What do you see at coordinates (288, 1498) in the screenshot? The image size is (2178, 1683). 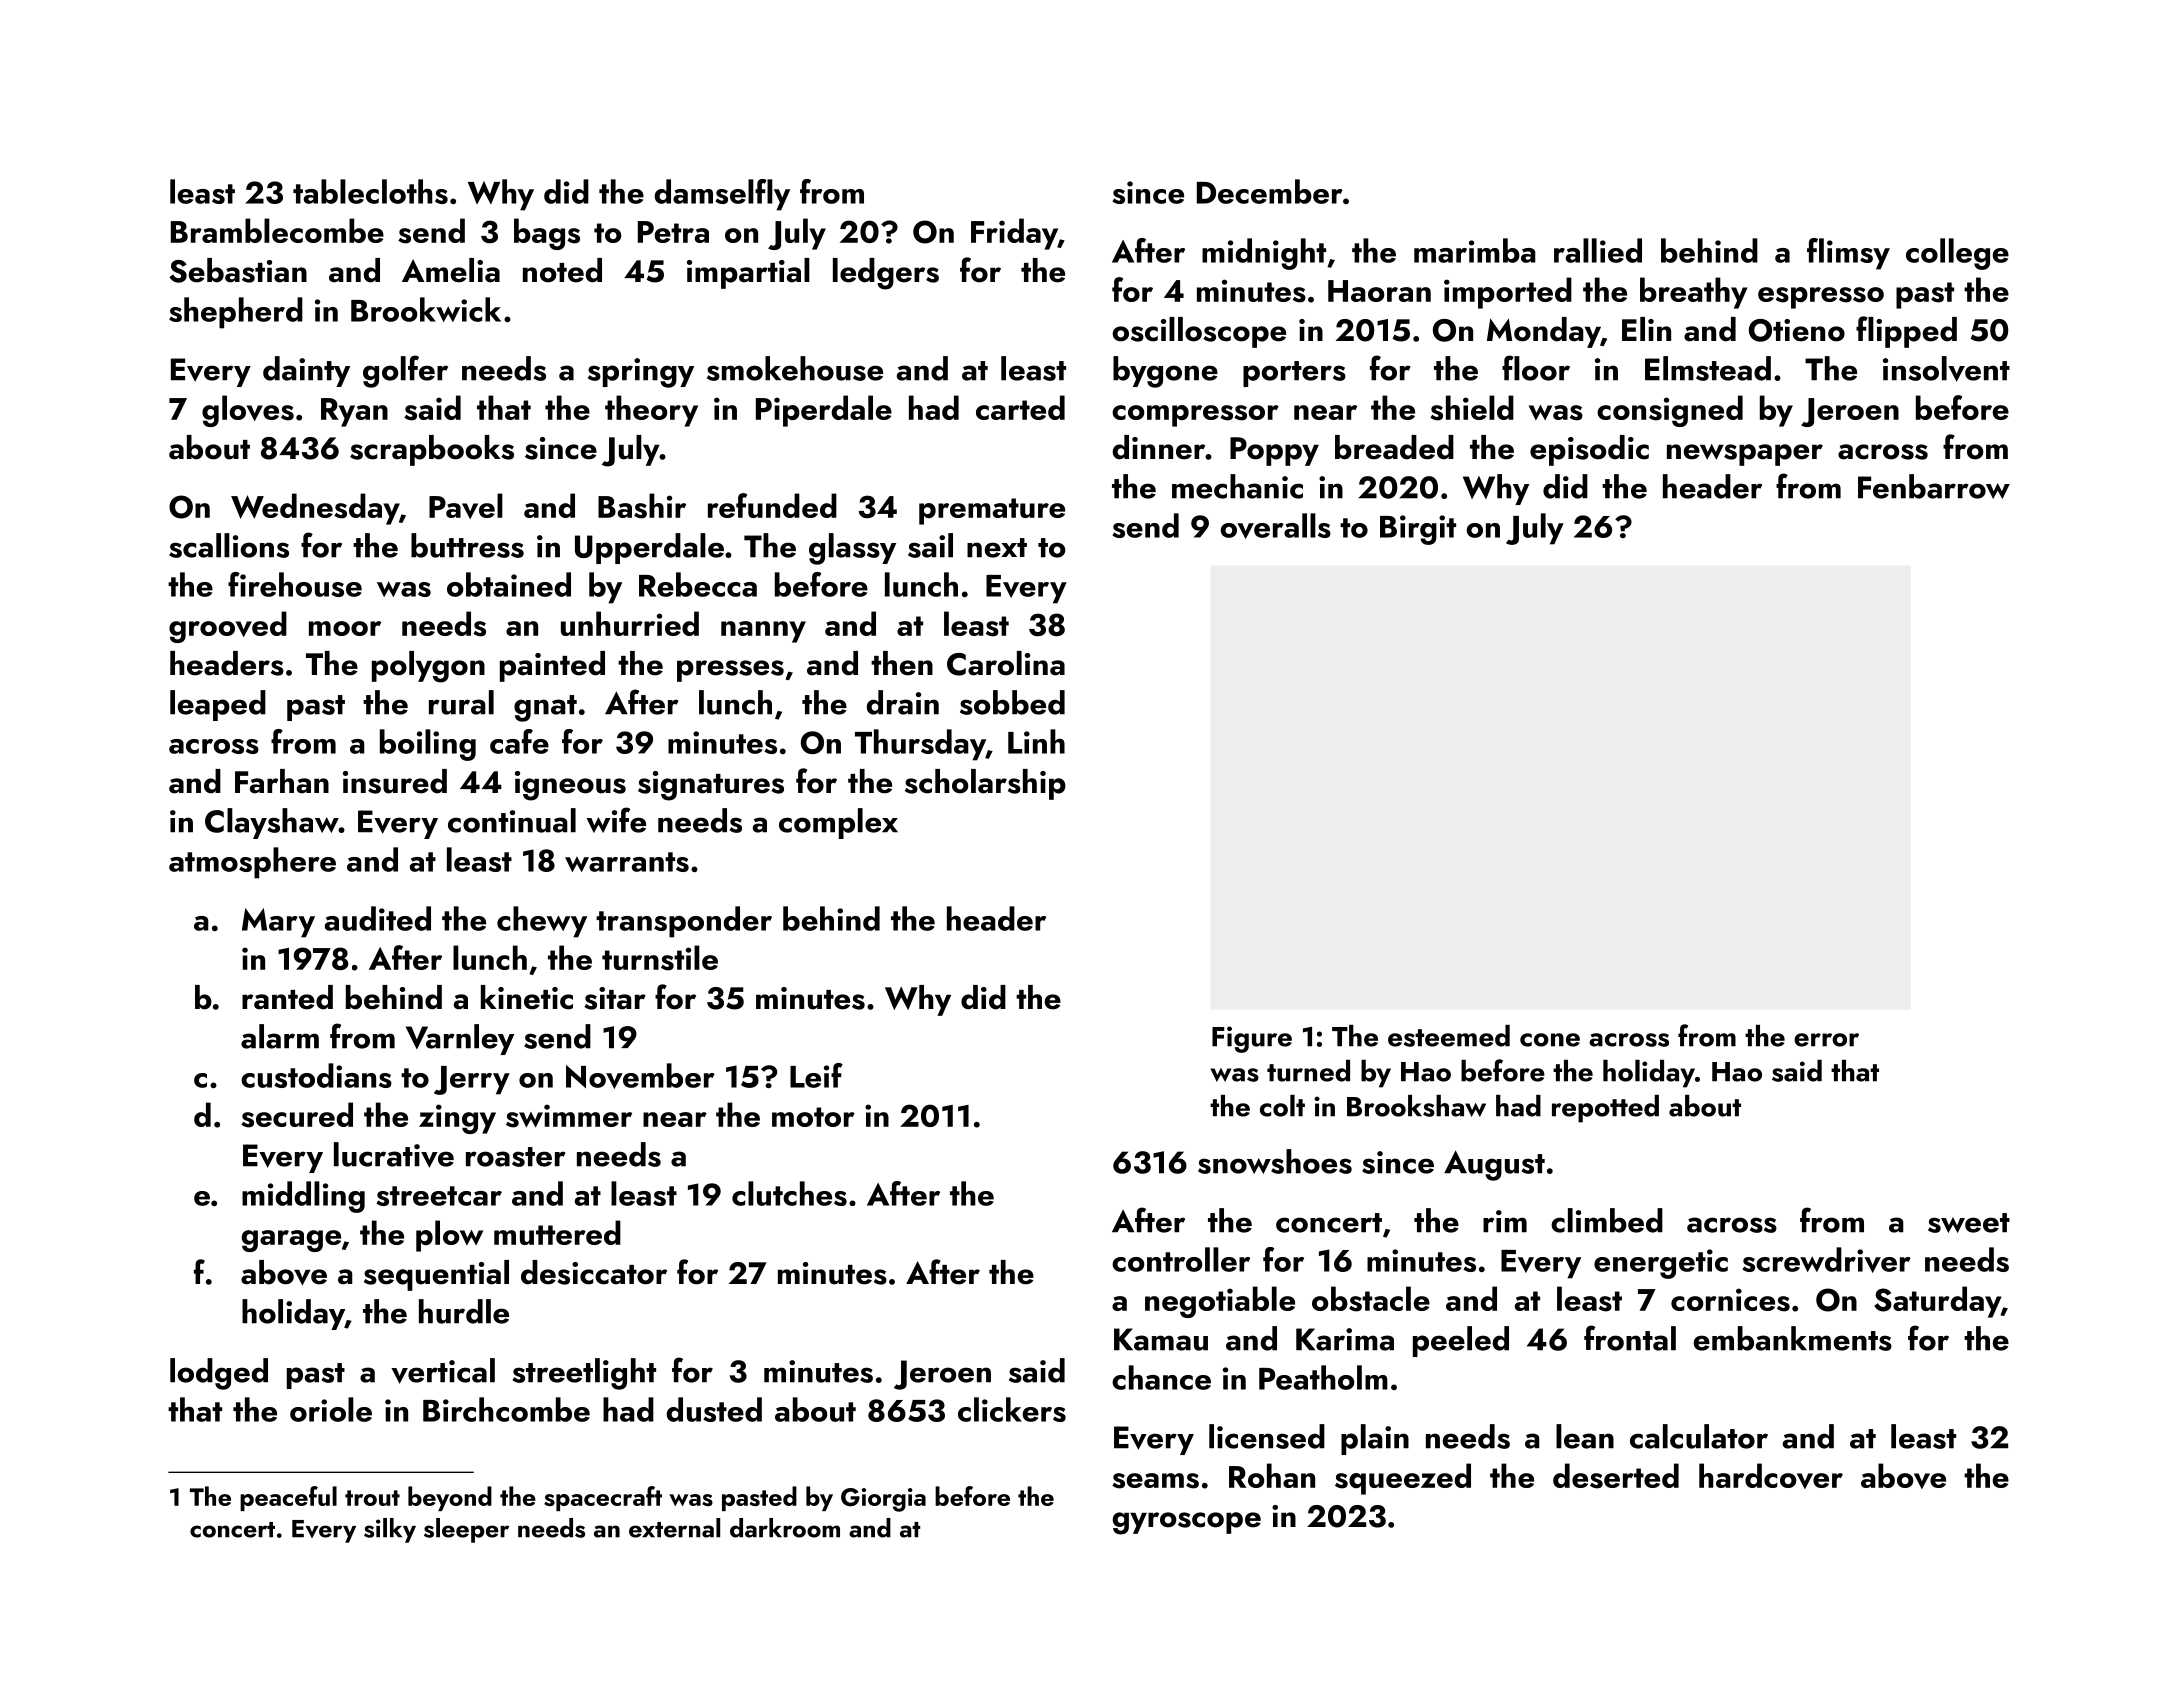 I see `peaceful` at bounding box center [288, 1498].
